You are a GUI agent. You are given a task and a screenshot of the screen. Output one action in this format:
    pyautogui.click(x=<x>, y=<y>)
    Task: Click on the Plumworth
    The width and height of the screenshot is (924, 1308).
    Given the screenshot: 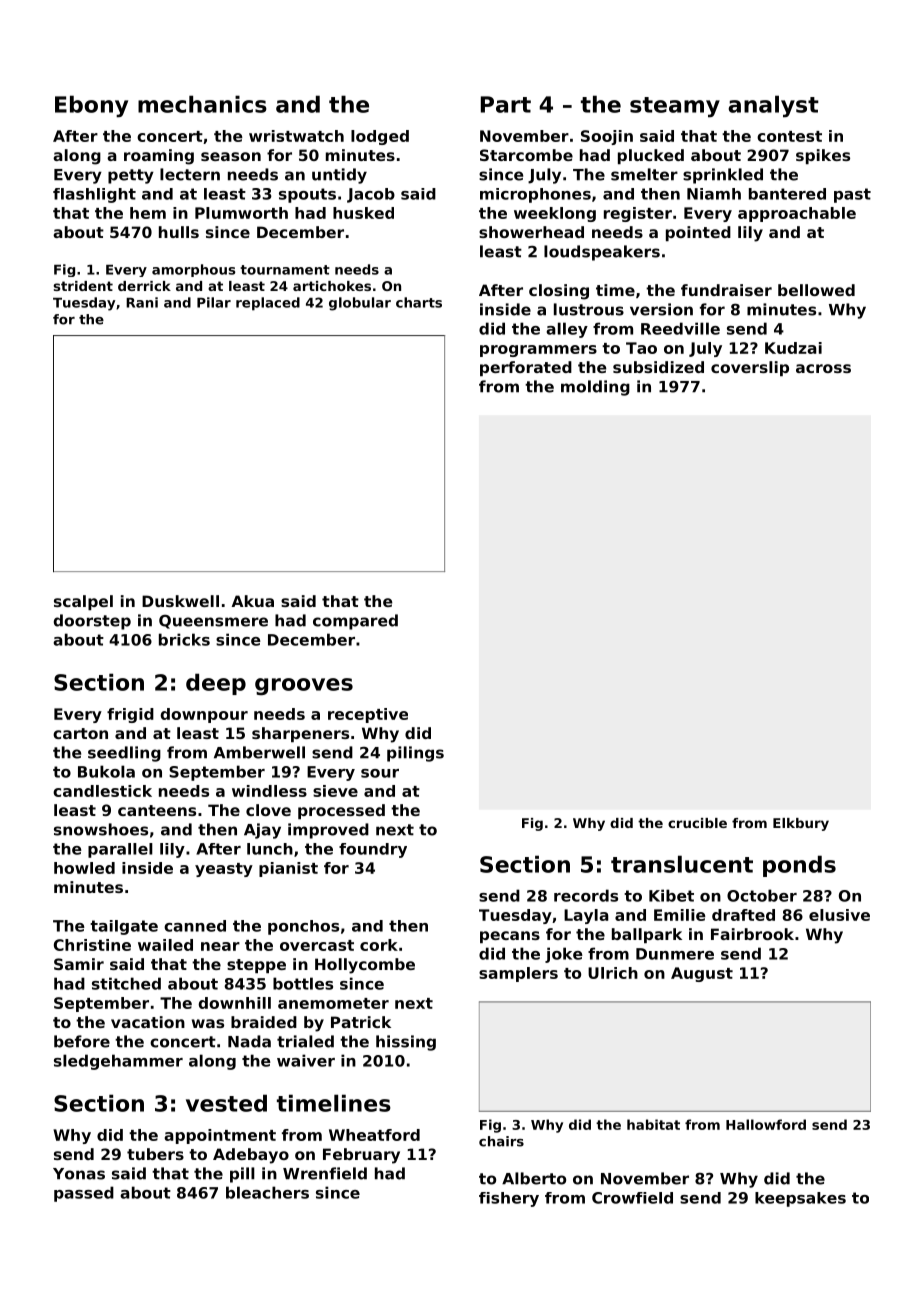 What is the action you would take?
    pyautogui.click(x=241, y=213)
